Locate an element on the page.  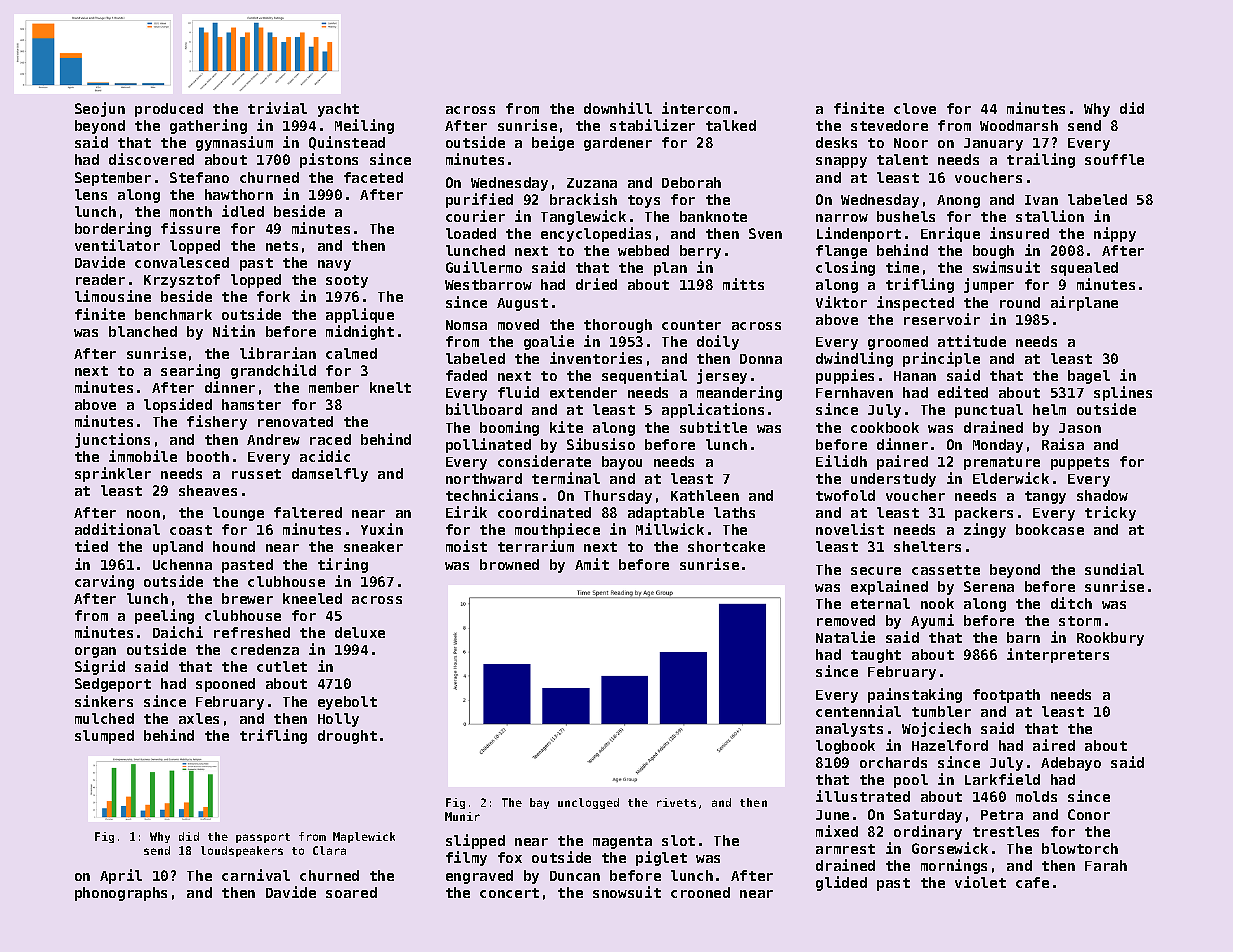
knelt is located at coordinates (390, 387).
